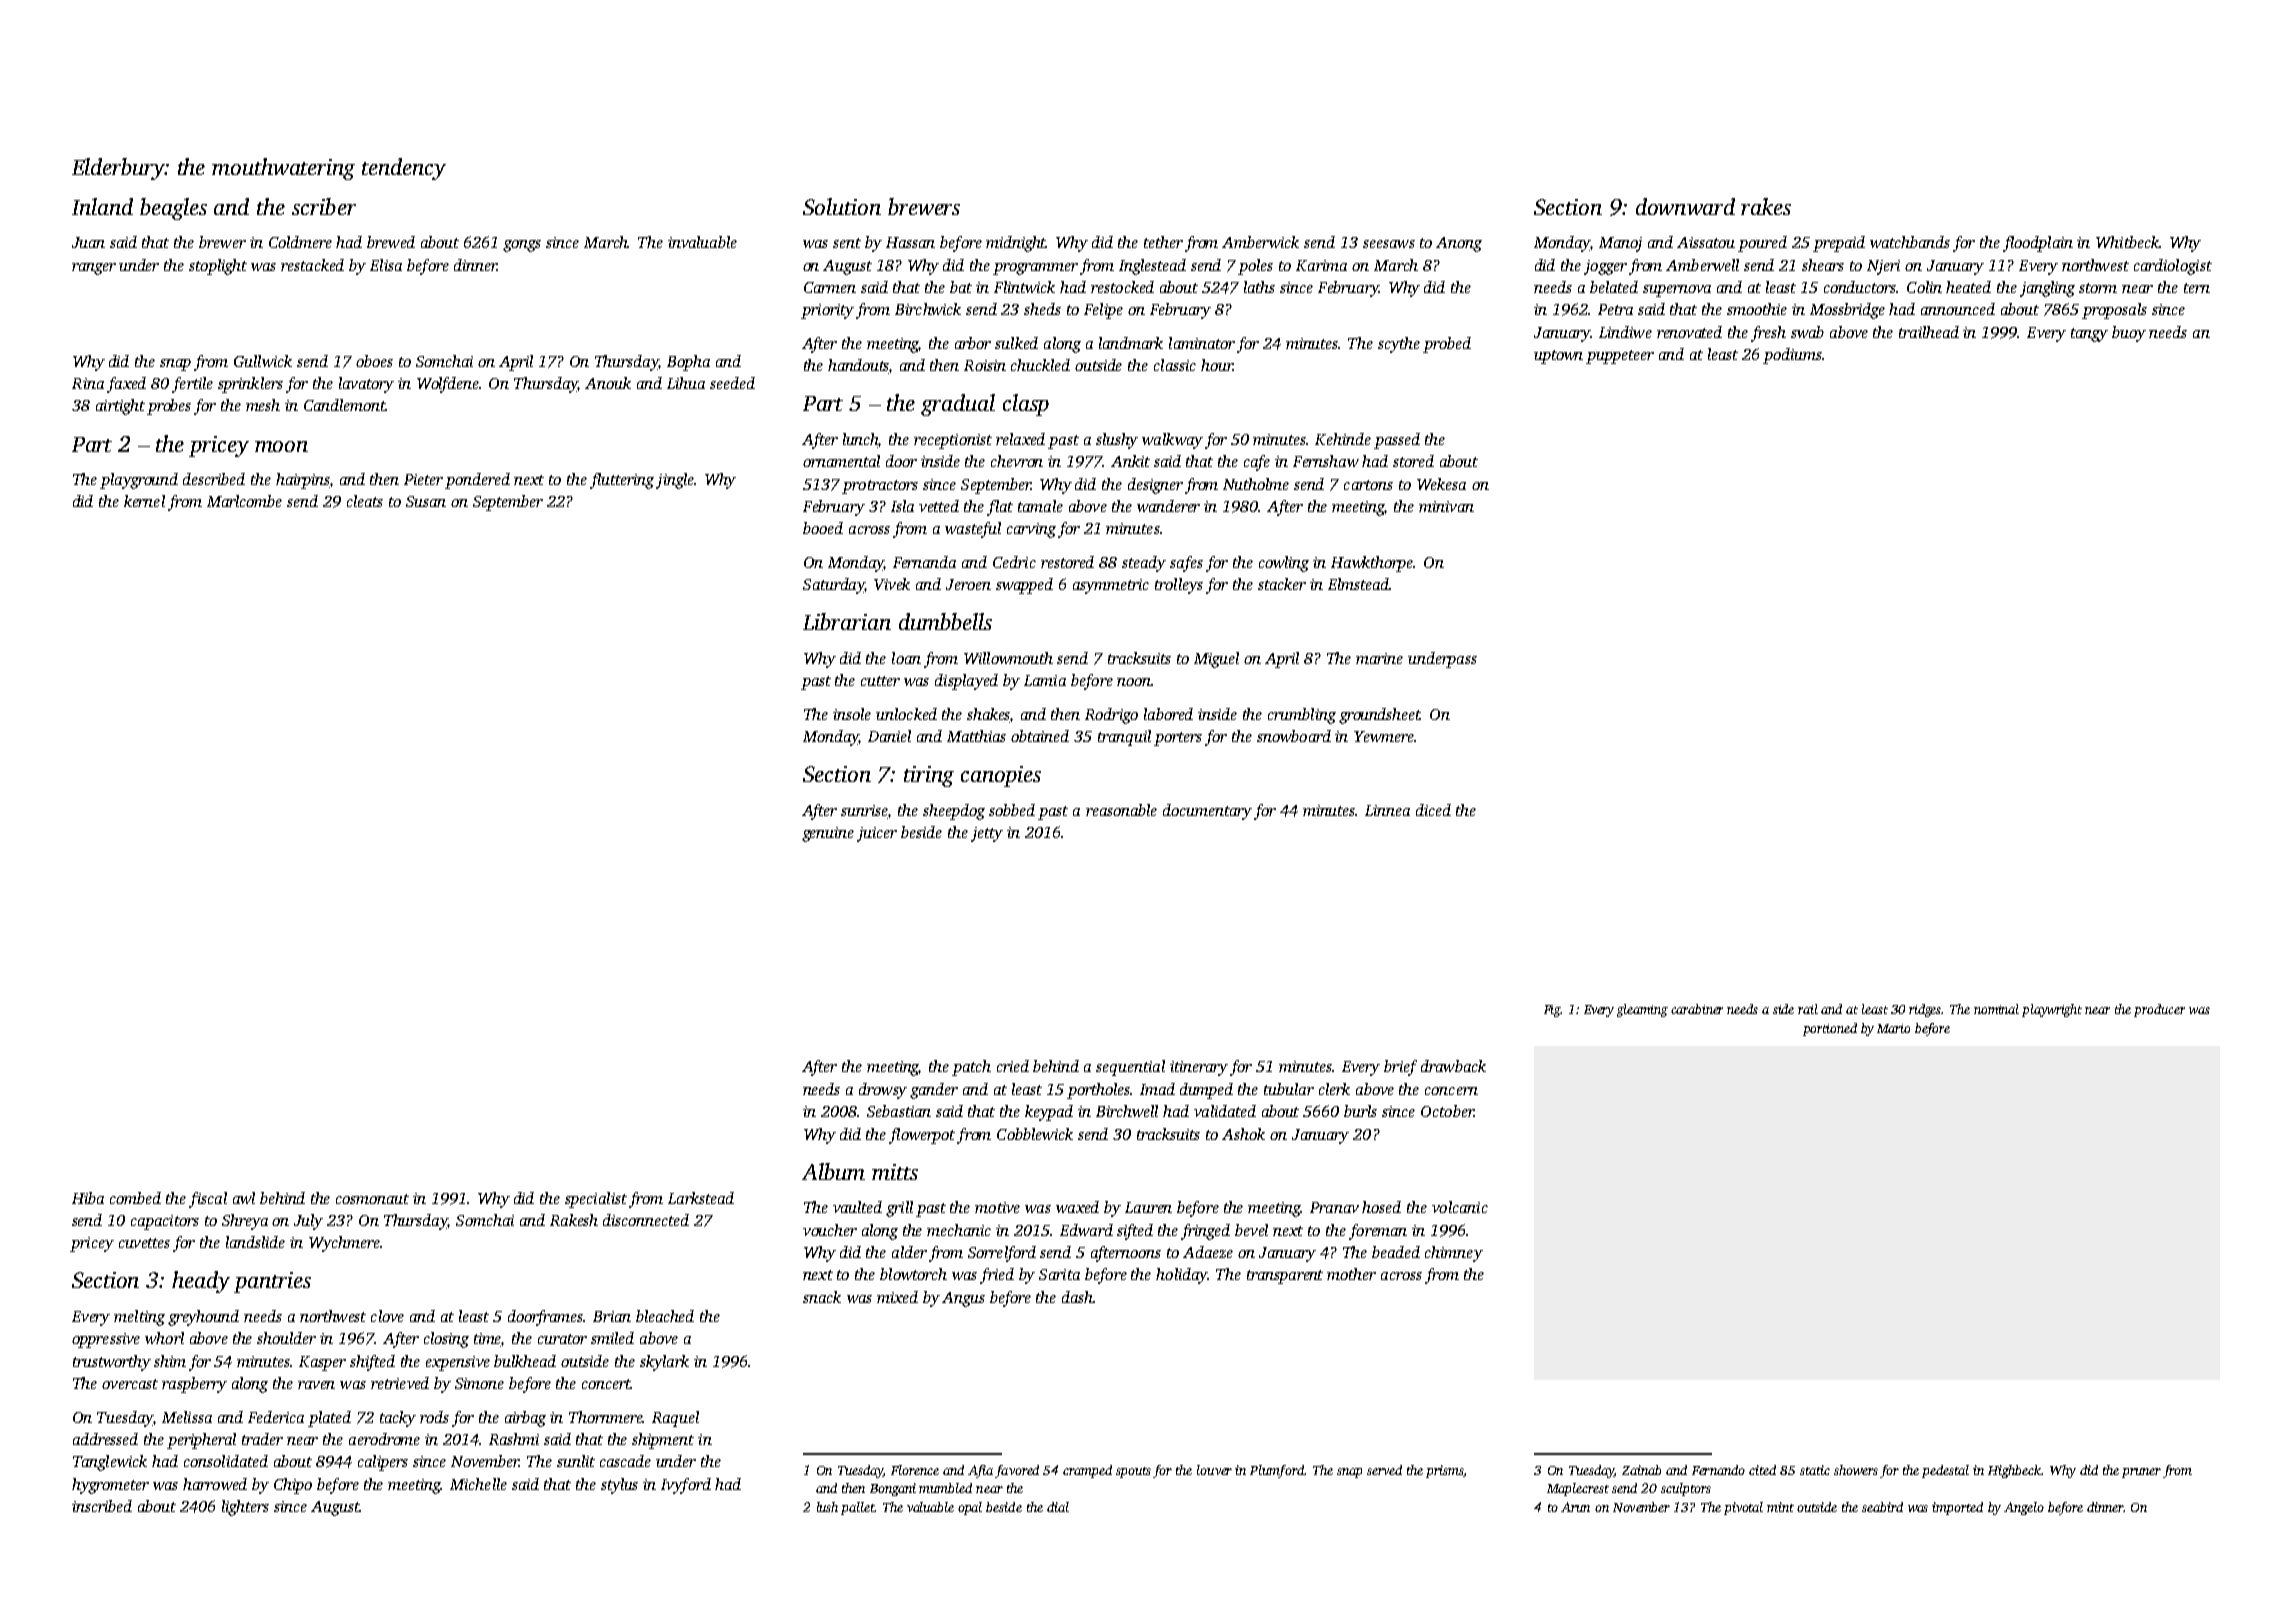 This image has height=1620, width=2292. I want to click on classic, so click(1175, 365).
